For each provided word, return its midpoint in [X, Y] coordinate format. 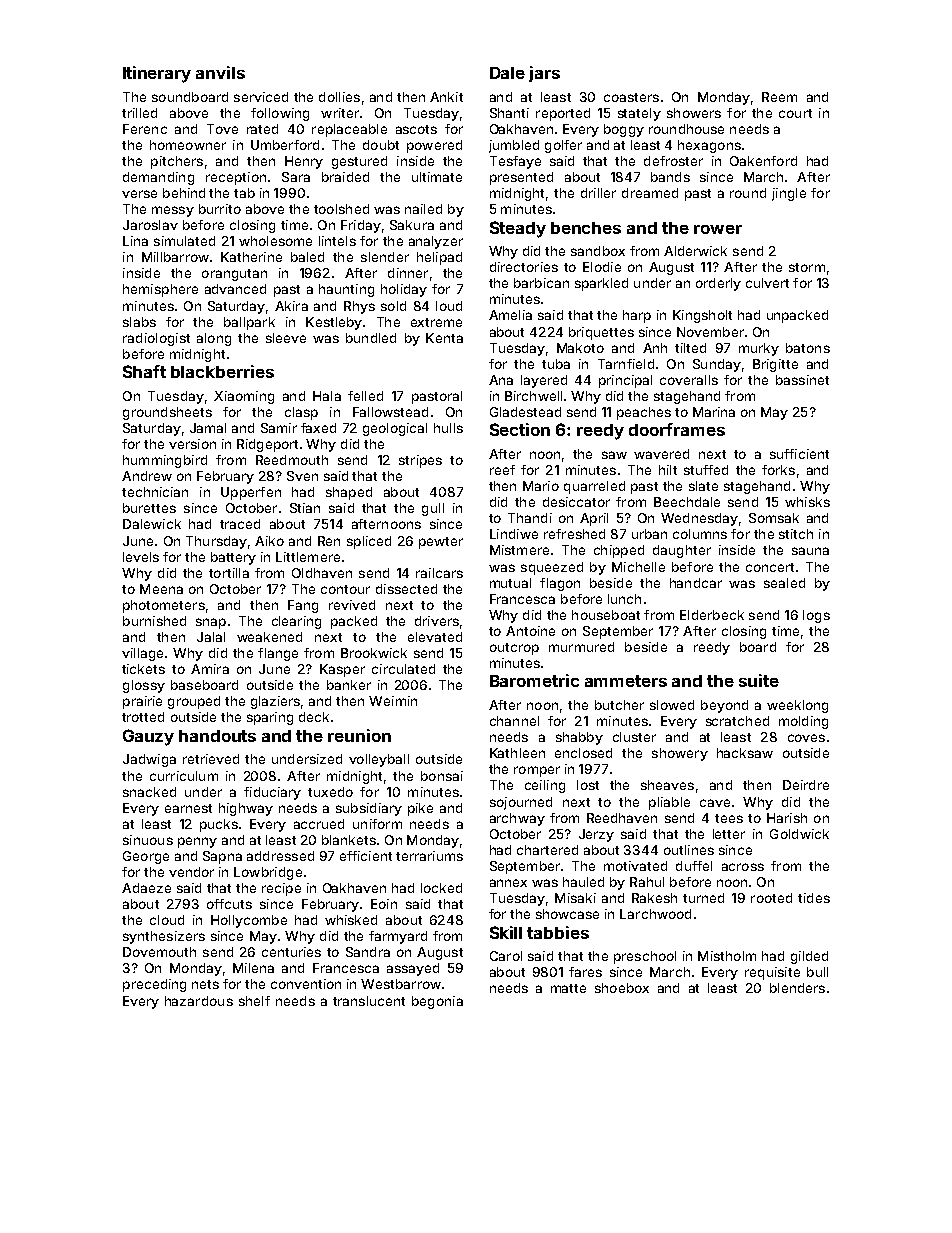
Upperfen [251, 493]
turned [703, 898]
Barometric [534, 680]
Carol [506, 956]
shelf [254, 1001]
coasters [631, 97]
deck [314, 717]
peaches [644, 413]
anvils [220, 72]
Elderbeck [712, 615]
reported [563, 114]
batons [808, 348]
